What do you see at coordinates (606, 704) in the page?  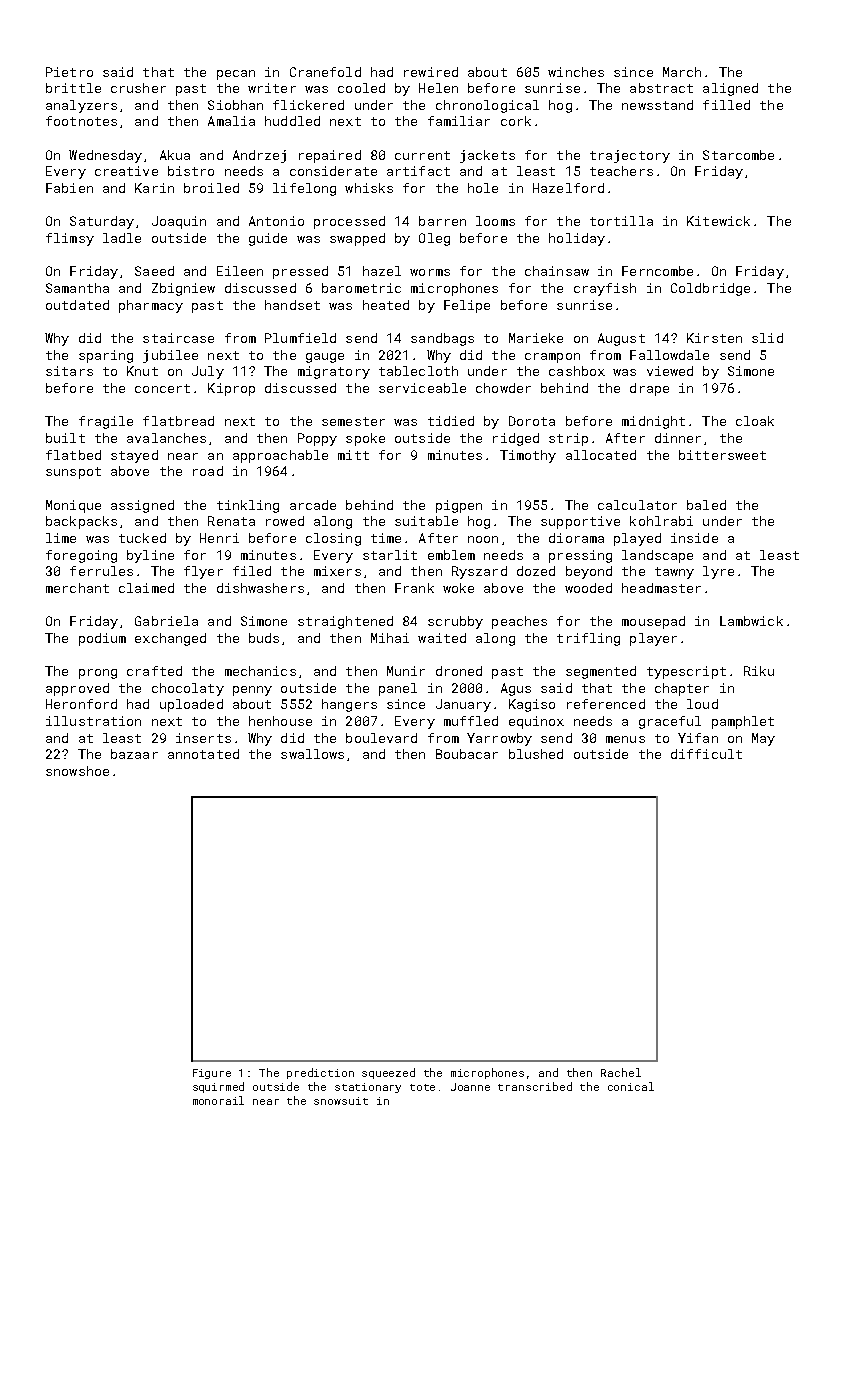 I see `referenced` at bounding box center [606, 704].
